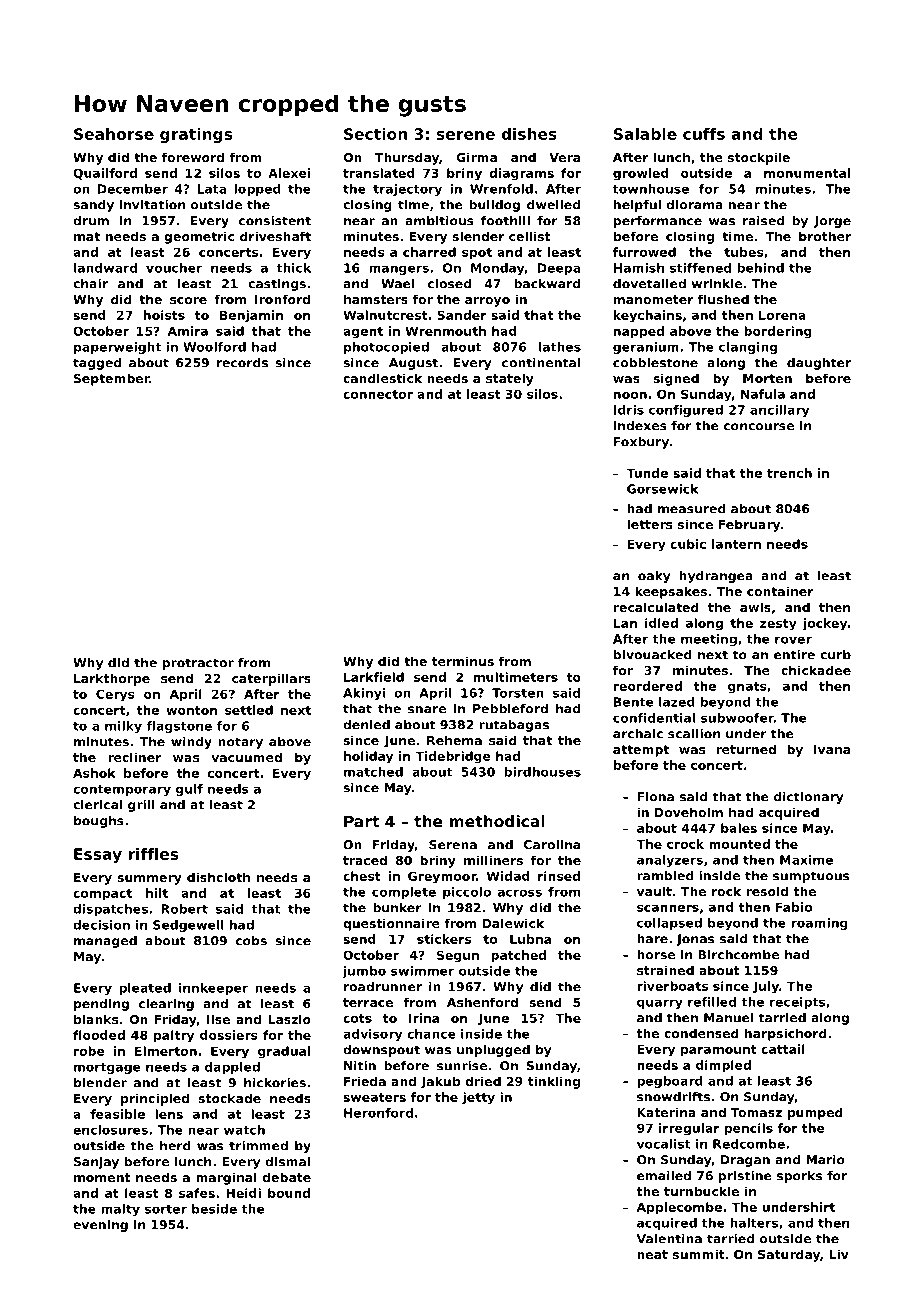 The width and height of the document is (924, 1308). What do you see at coordinates (243, 1193) in the document?
I see `Heidi` at bounding box center [243, 1193].
